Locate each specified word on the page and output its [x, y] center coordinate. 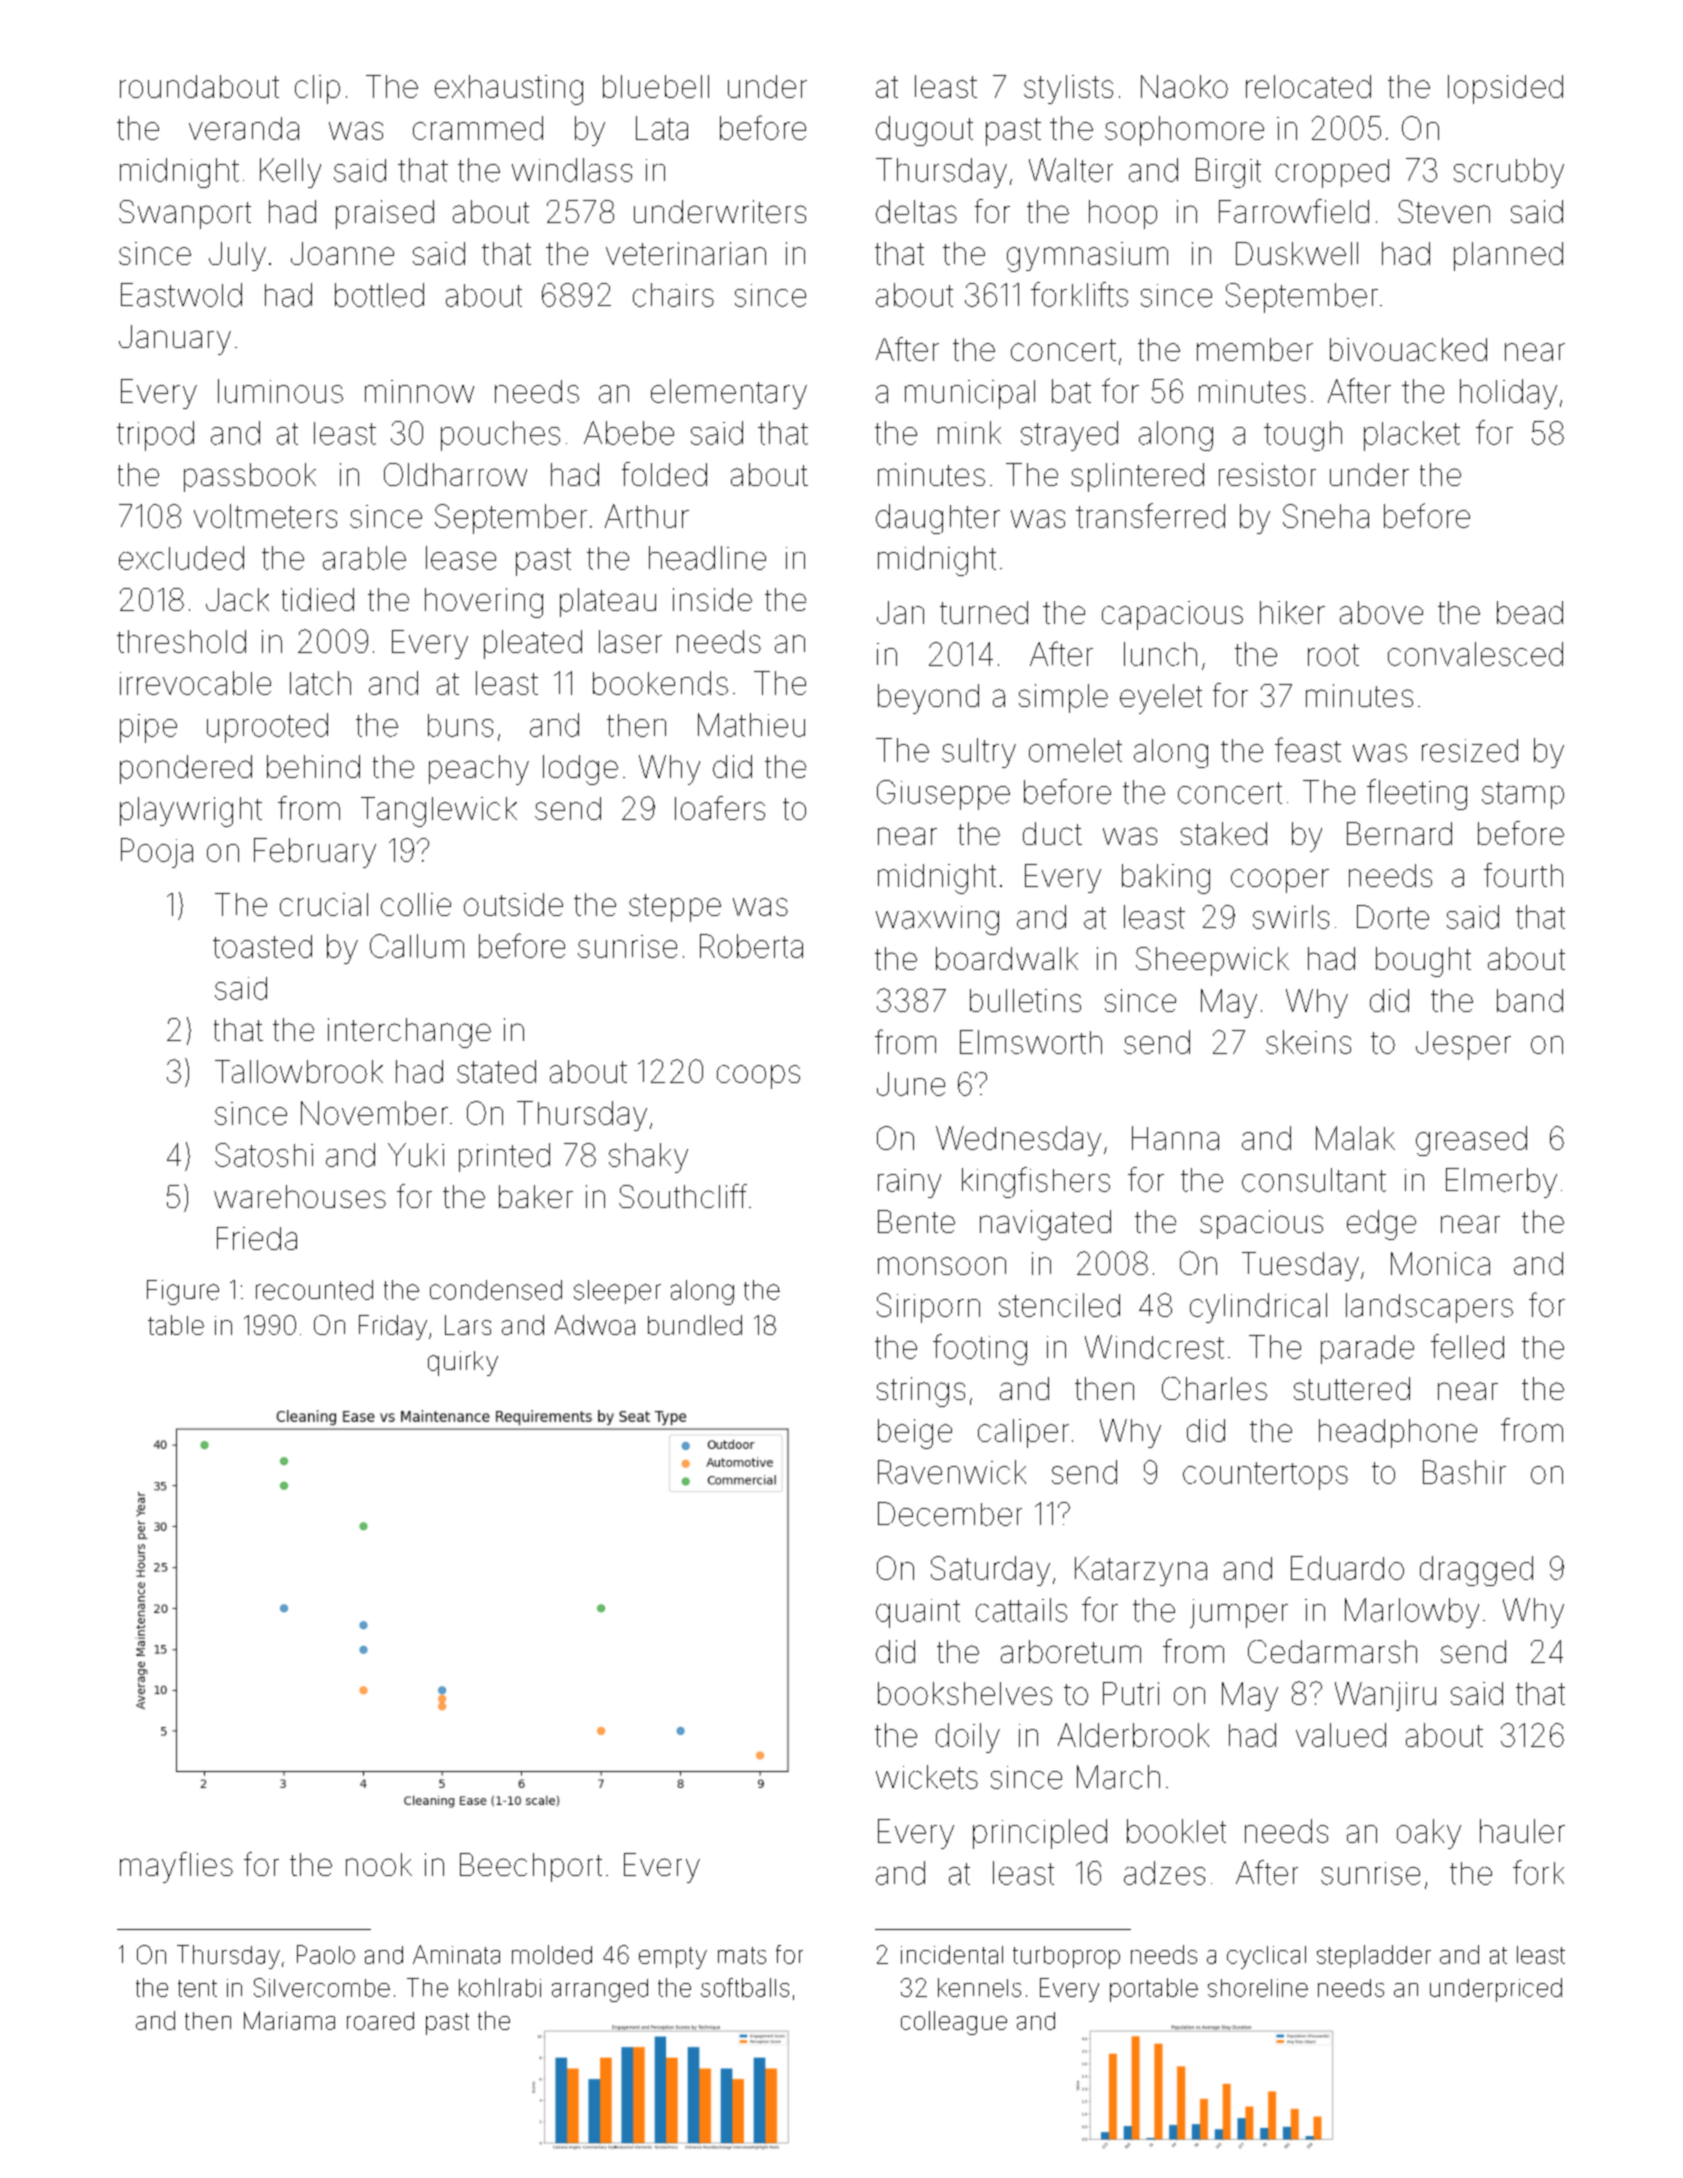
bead [1530, 612]
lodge [580, 770]
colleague [954, 2023]
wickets [927, 1777]
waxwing [937, 920]
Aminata [456, 1954]
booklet [1176, 1831]
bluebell [656, 86]
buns [460, 725]
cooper [1280, 881]
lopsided [1505, 89]
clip [317, 89]
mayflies [176, 1867]
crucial [324, 904]
